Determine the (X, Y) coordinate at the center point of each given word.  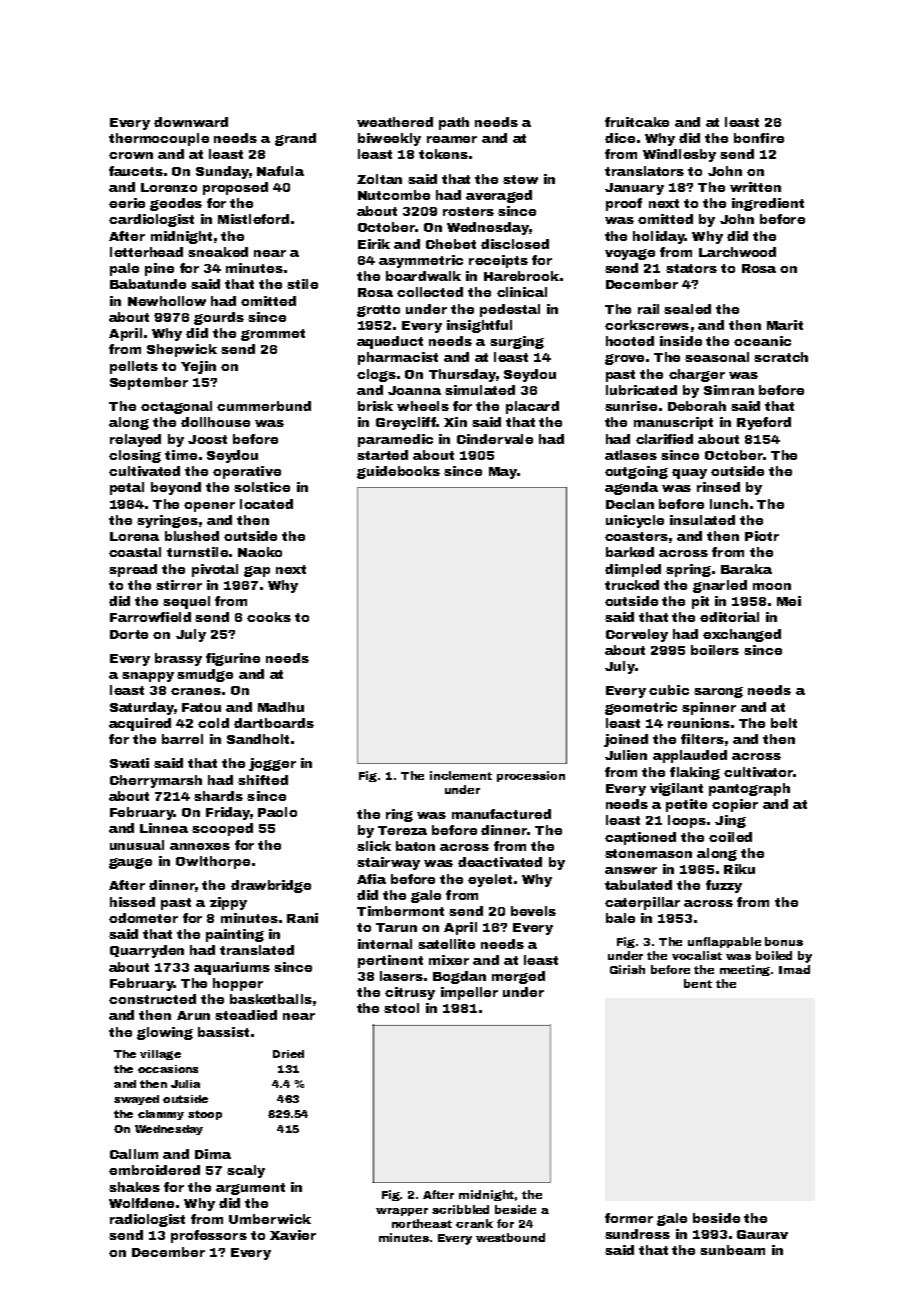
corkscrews (647, 325)
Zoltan (379, 179)
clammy (161, 1115)
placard (532, 407)
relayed (135, 440)
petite (686, 805)
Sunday (222, 172)
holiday (658, 237)
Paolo (277, 812)
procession (531, 776)
